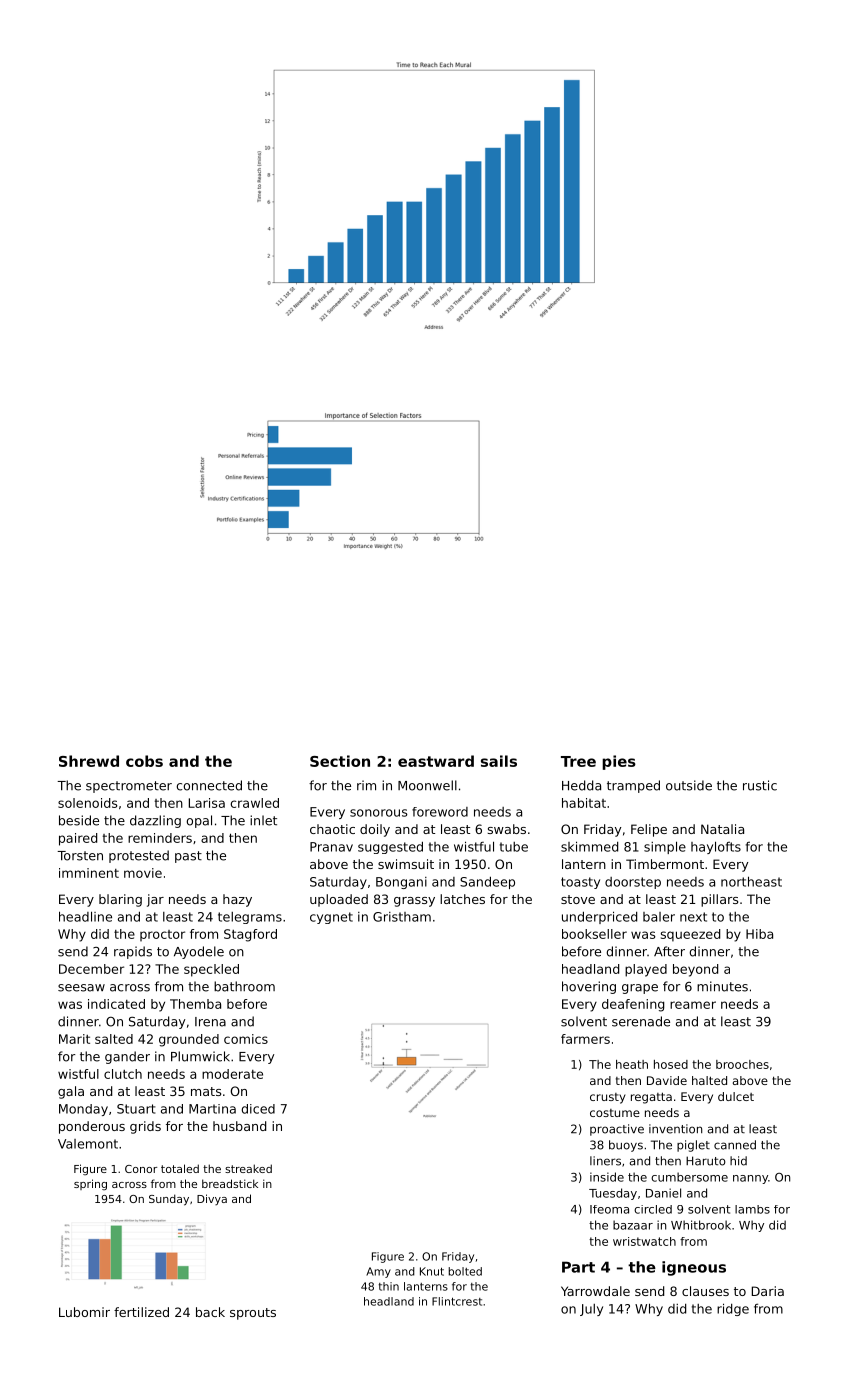  Describe the element at coordinates (595, 1291) in the page. I see `Yarrowdale` at that location.
